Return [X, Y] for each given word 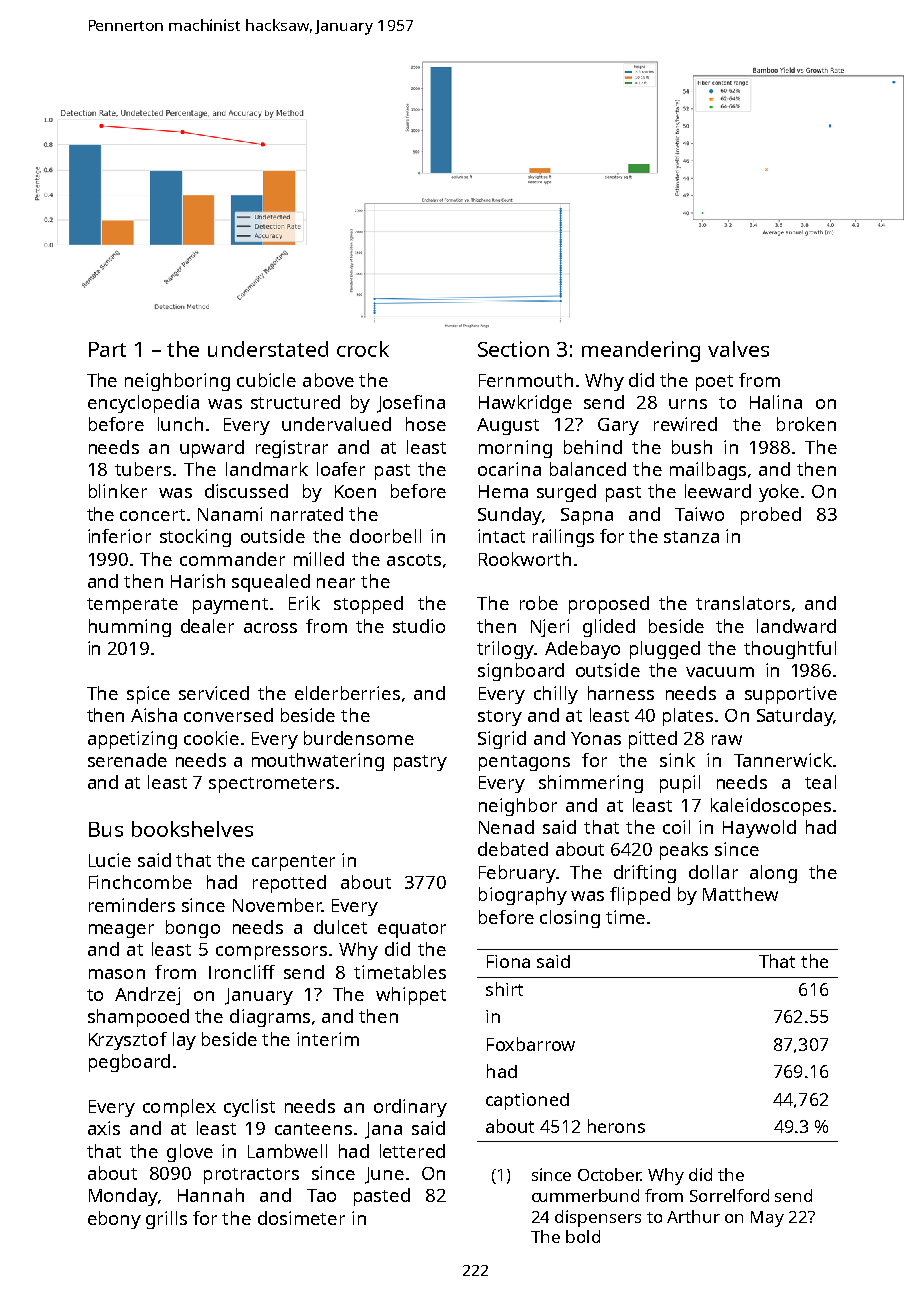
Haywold [759, 829]
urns [688, 404]
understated [268, 349]
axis [104, 1128]
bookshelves [192, 829]
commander [232, 559]
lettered [412, 1151]
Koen [355, 491]
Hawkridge [525, 404]
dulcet [340, 927]
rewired [685, 424]
